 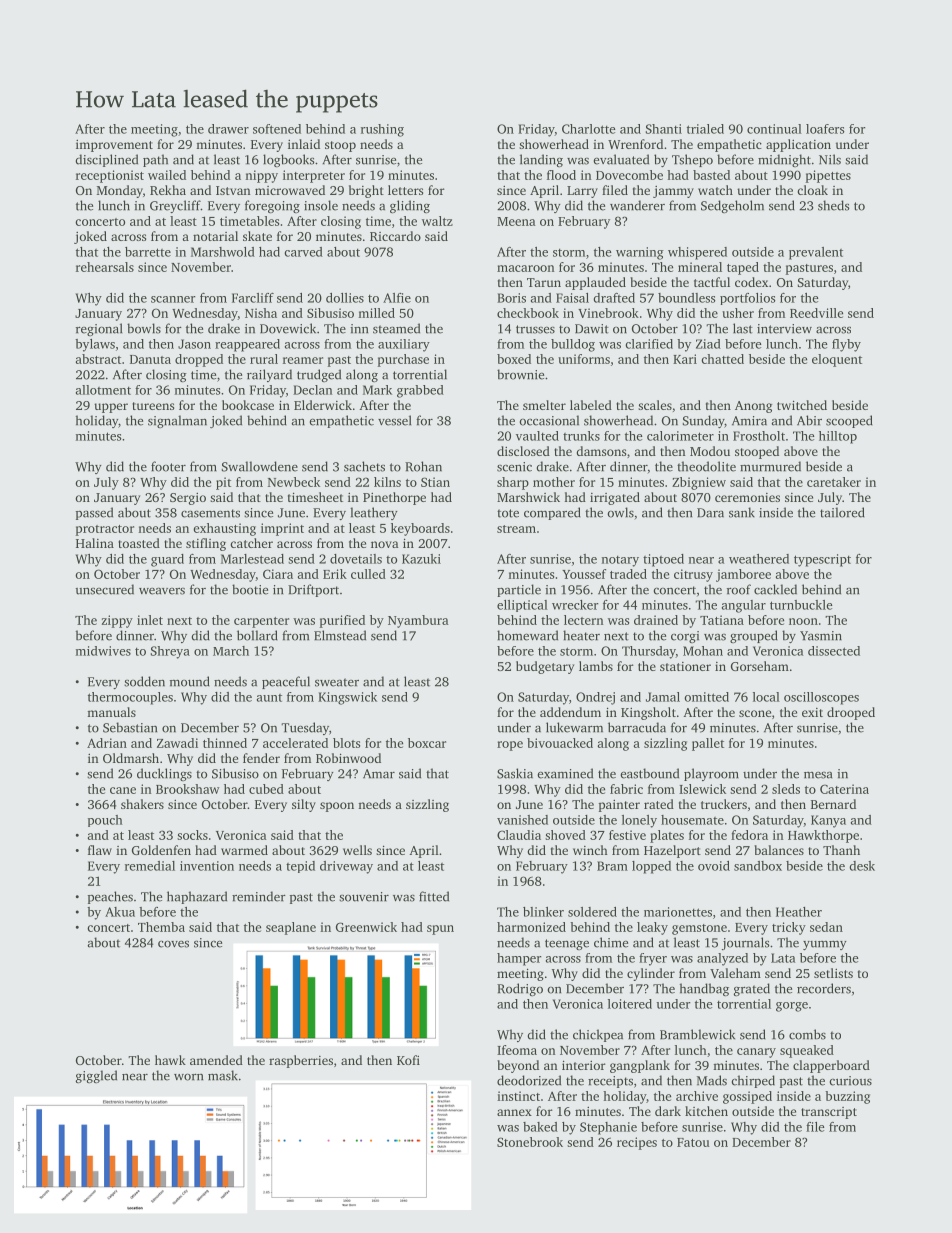 What do you see at coordinates (379, 774) in the image?
I see `Amar` at bounding box center [379, 774].
